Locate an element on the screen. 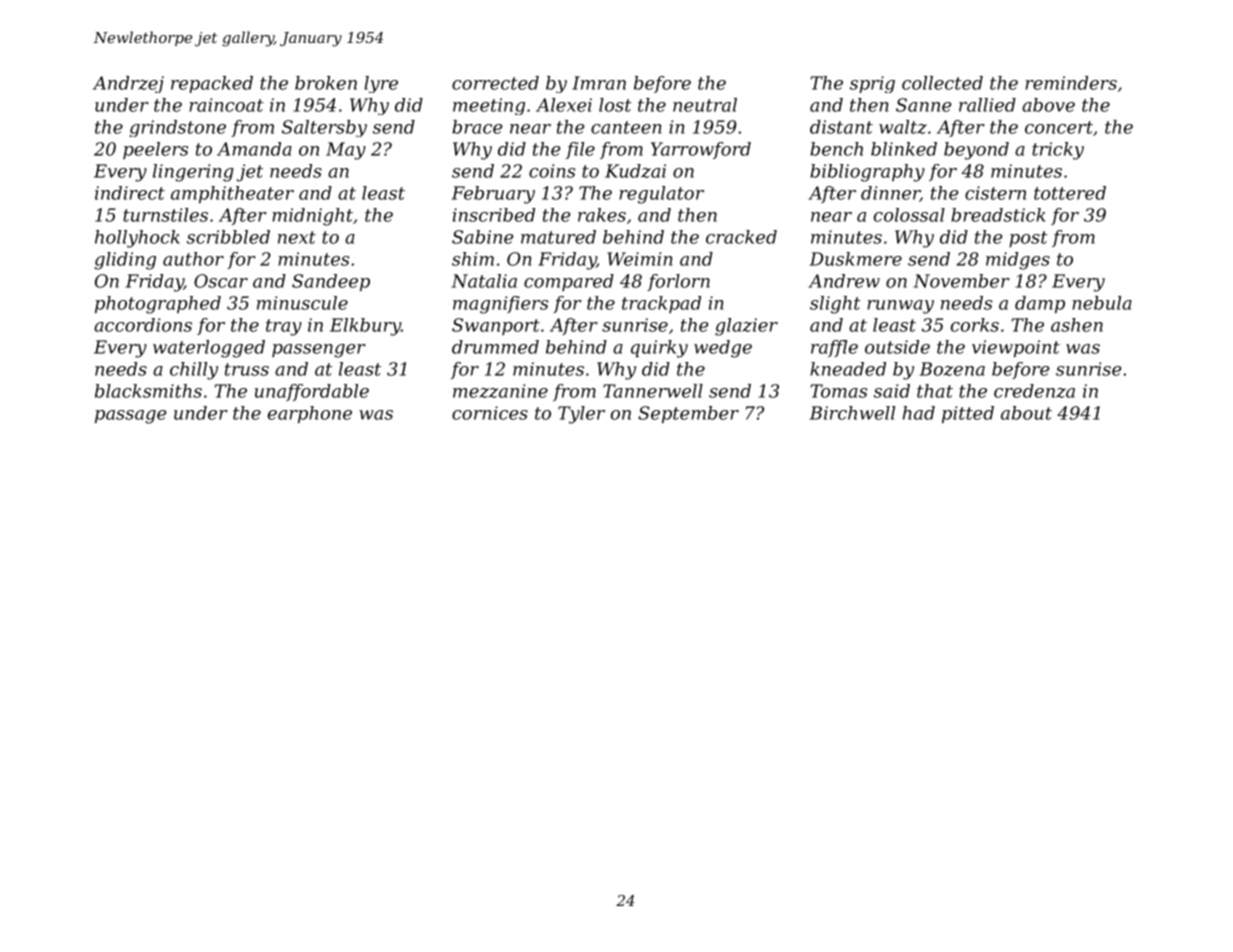 This screenshot has height=952, width=1233. above is located at coordinates (1048, 105).
